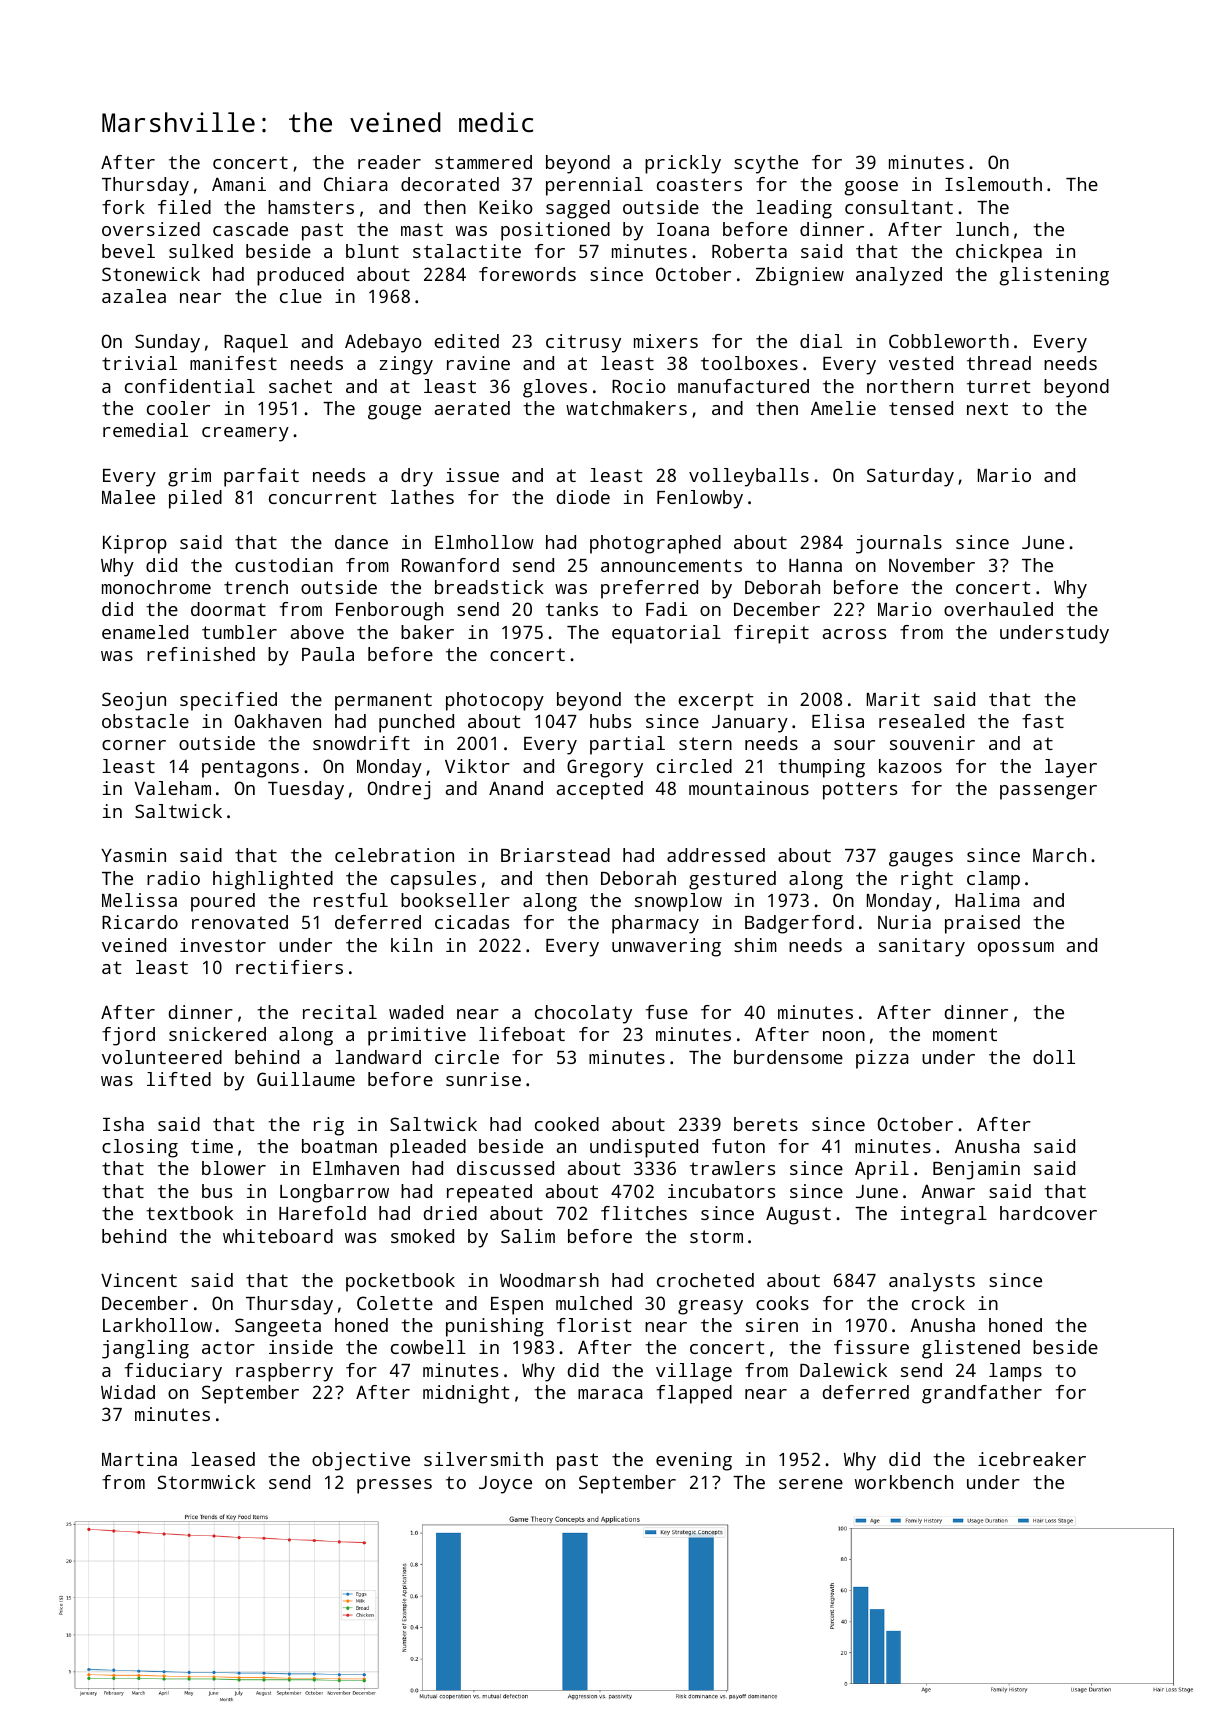 The height and width of the screenshot is (1729, 1222). I want to click on resealed, so click(921, 721).
